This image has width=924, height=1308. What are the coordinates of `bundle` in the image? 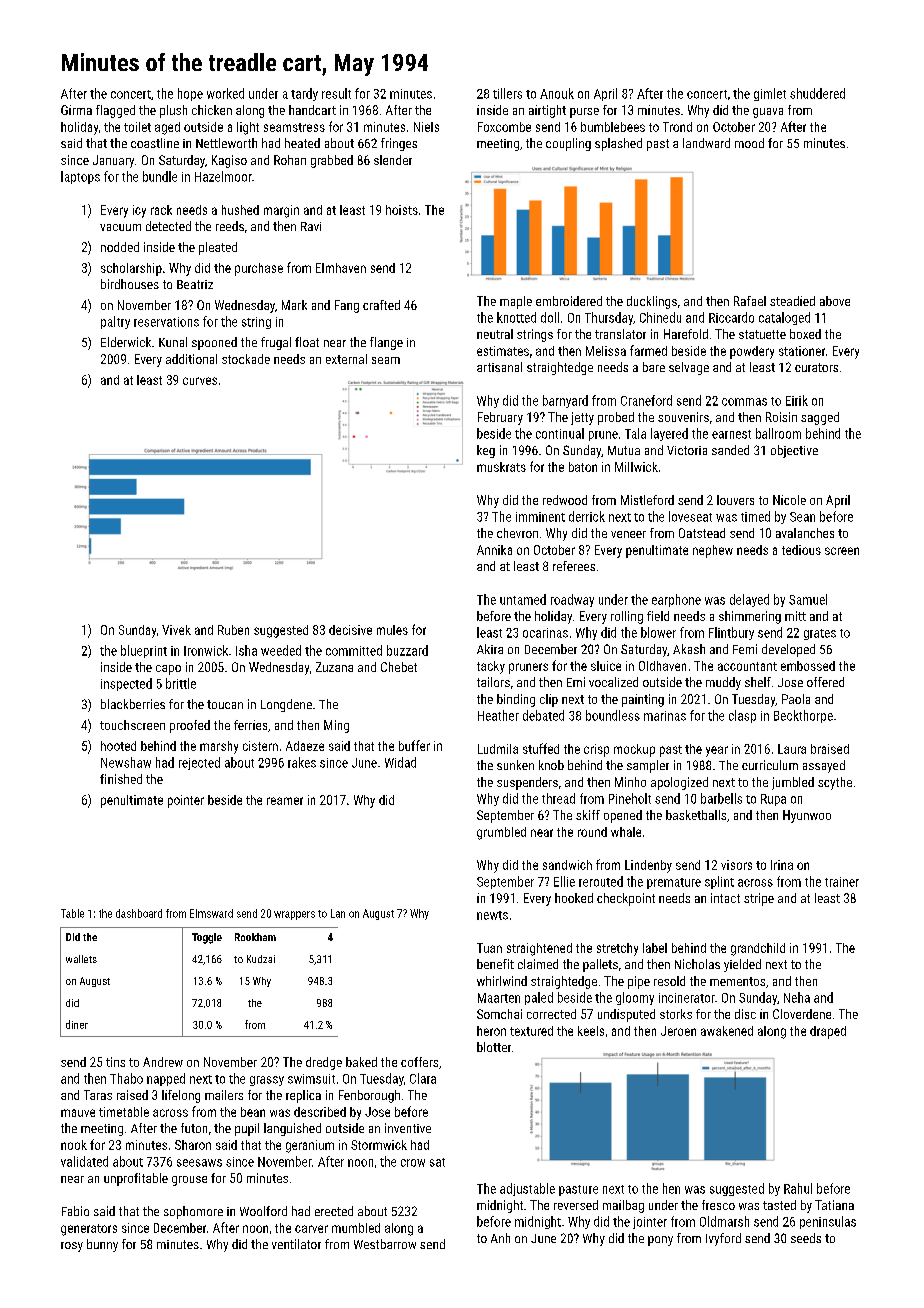 It's located at (160, 176).
